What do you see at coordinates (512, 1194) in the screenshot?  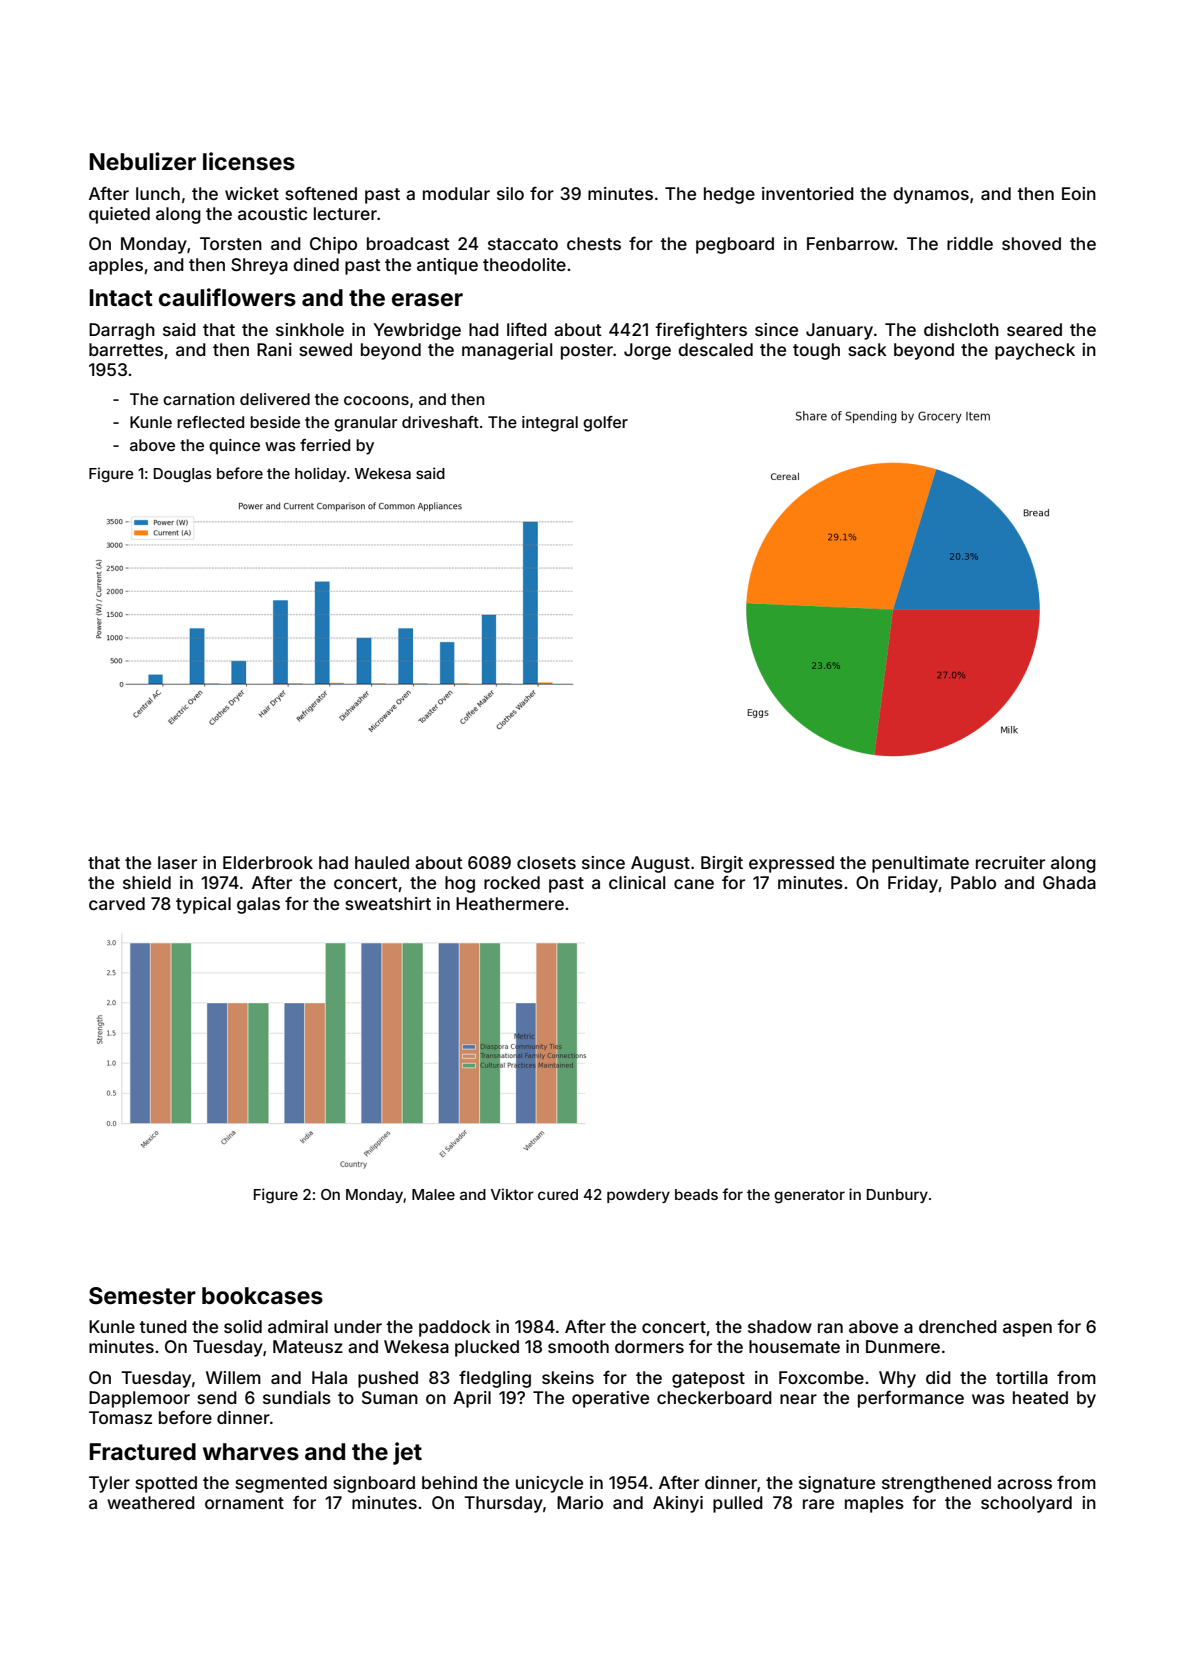 I see `Viktor` at bounding box center [512, 1194].
